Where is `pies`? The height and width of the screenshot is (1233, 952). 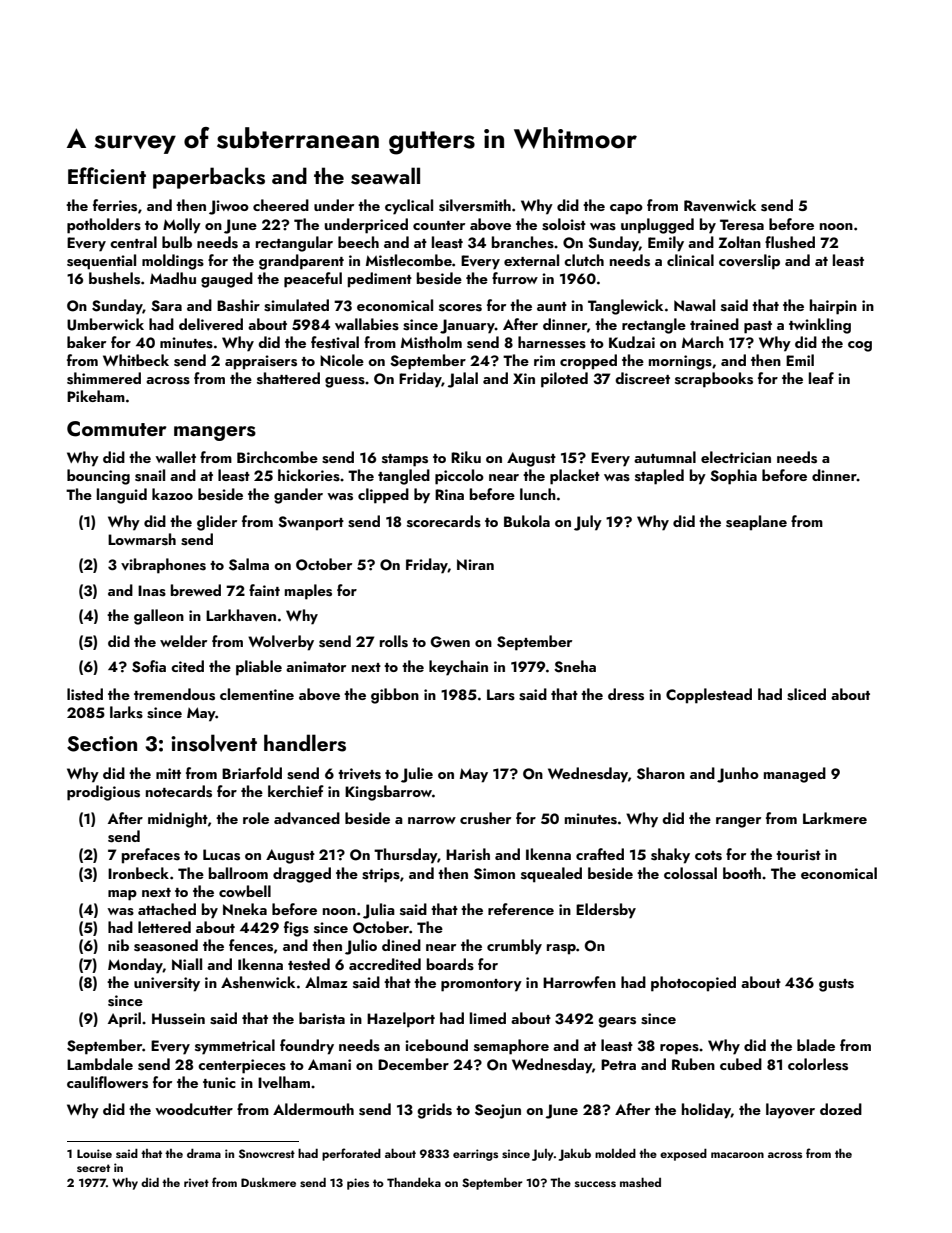 pies is located at coordinates (358, 1184).
